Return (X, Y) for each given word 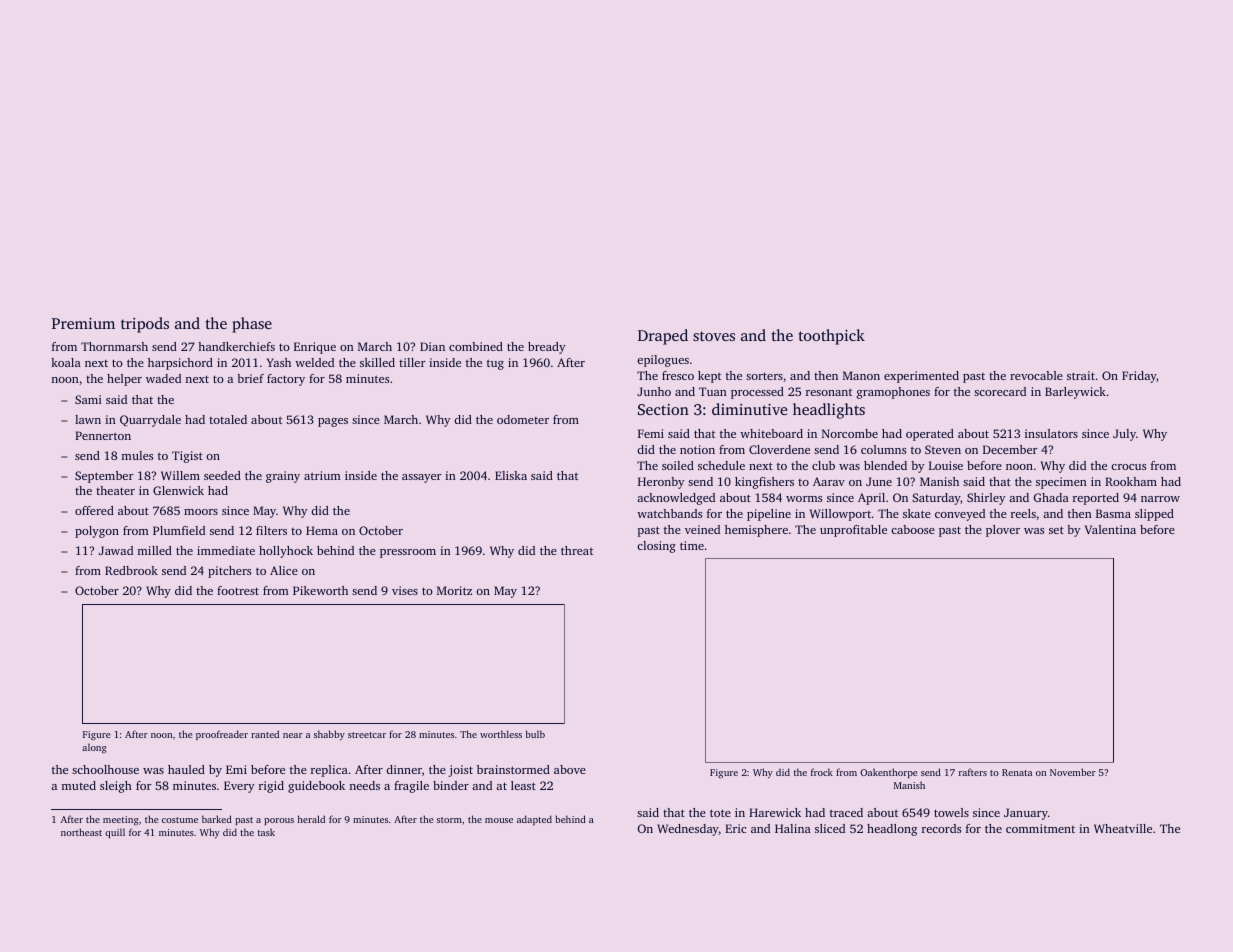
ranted (265, 734)
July (1124, 435)
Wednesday (688, 830)
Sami (88, 399)
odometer (523, 419)
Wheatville (1123, 828)
